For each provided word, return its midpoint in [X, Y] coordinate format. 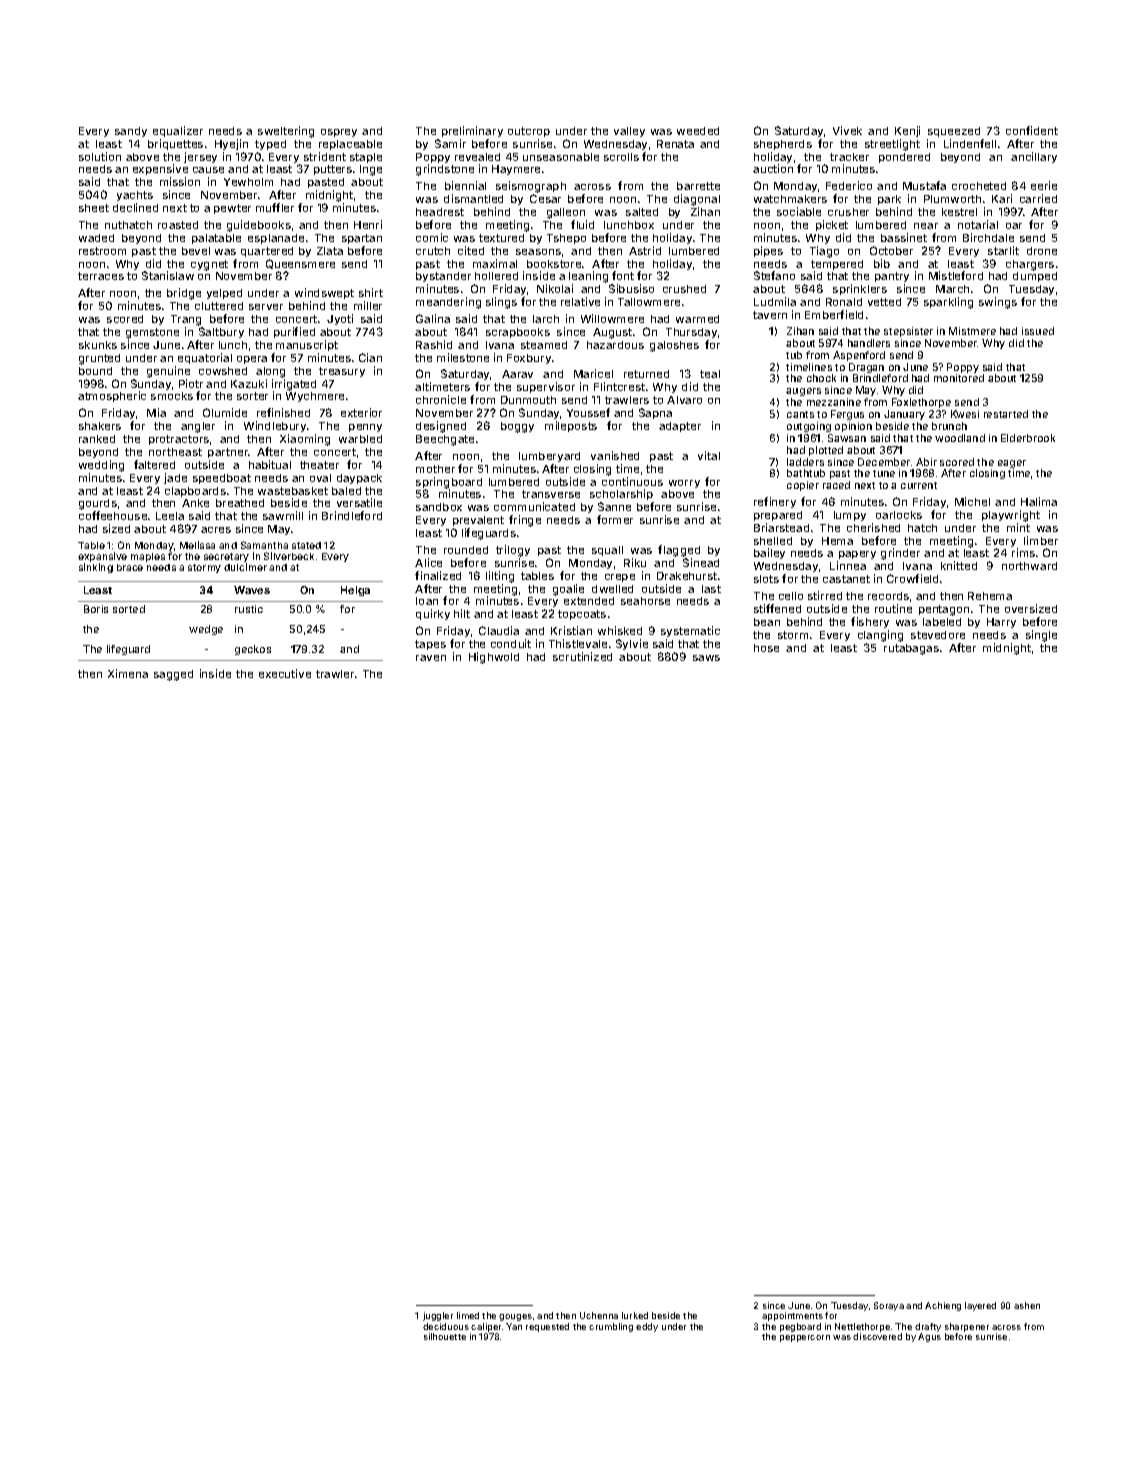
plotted [826, 451]
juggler [438, 1316]
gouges [515, 1317]
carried [1038, 198]
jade [175, 478]
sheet [94, 208]
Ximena [128, 673]
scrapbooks [518, 333]
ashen [1027, 1305]
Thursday [691, 333]
